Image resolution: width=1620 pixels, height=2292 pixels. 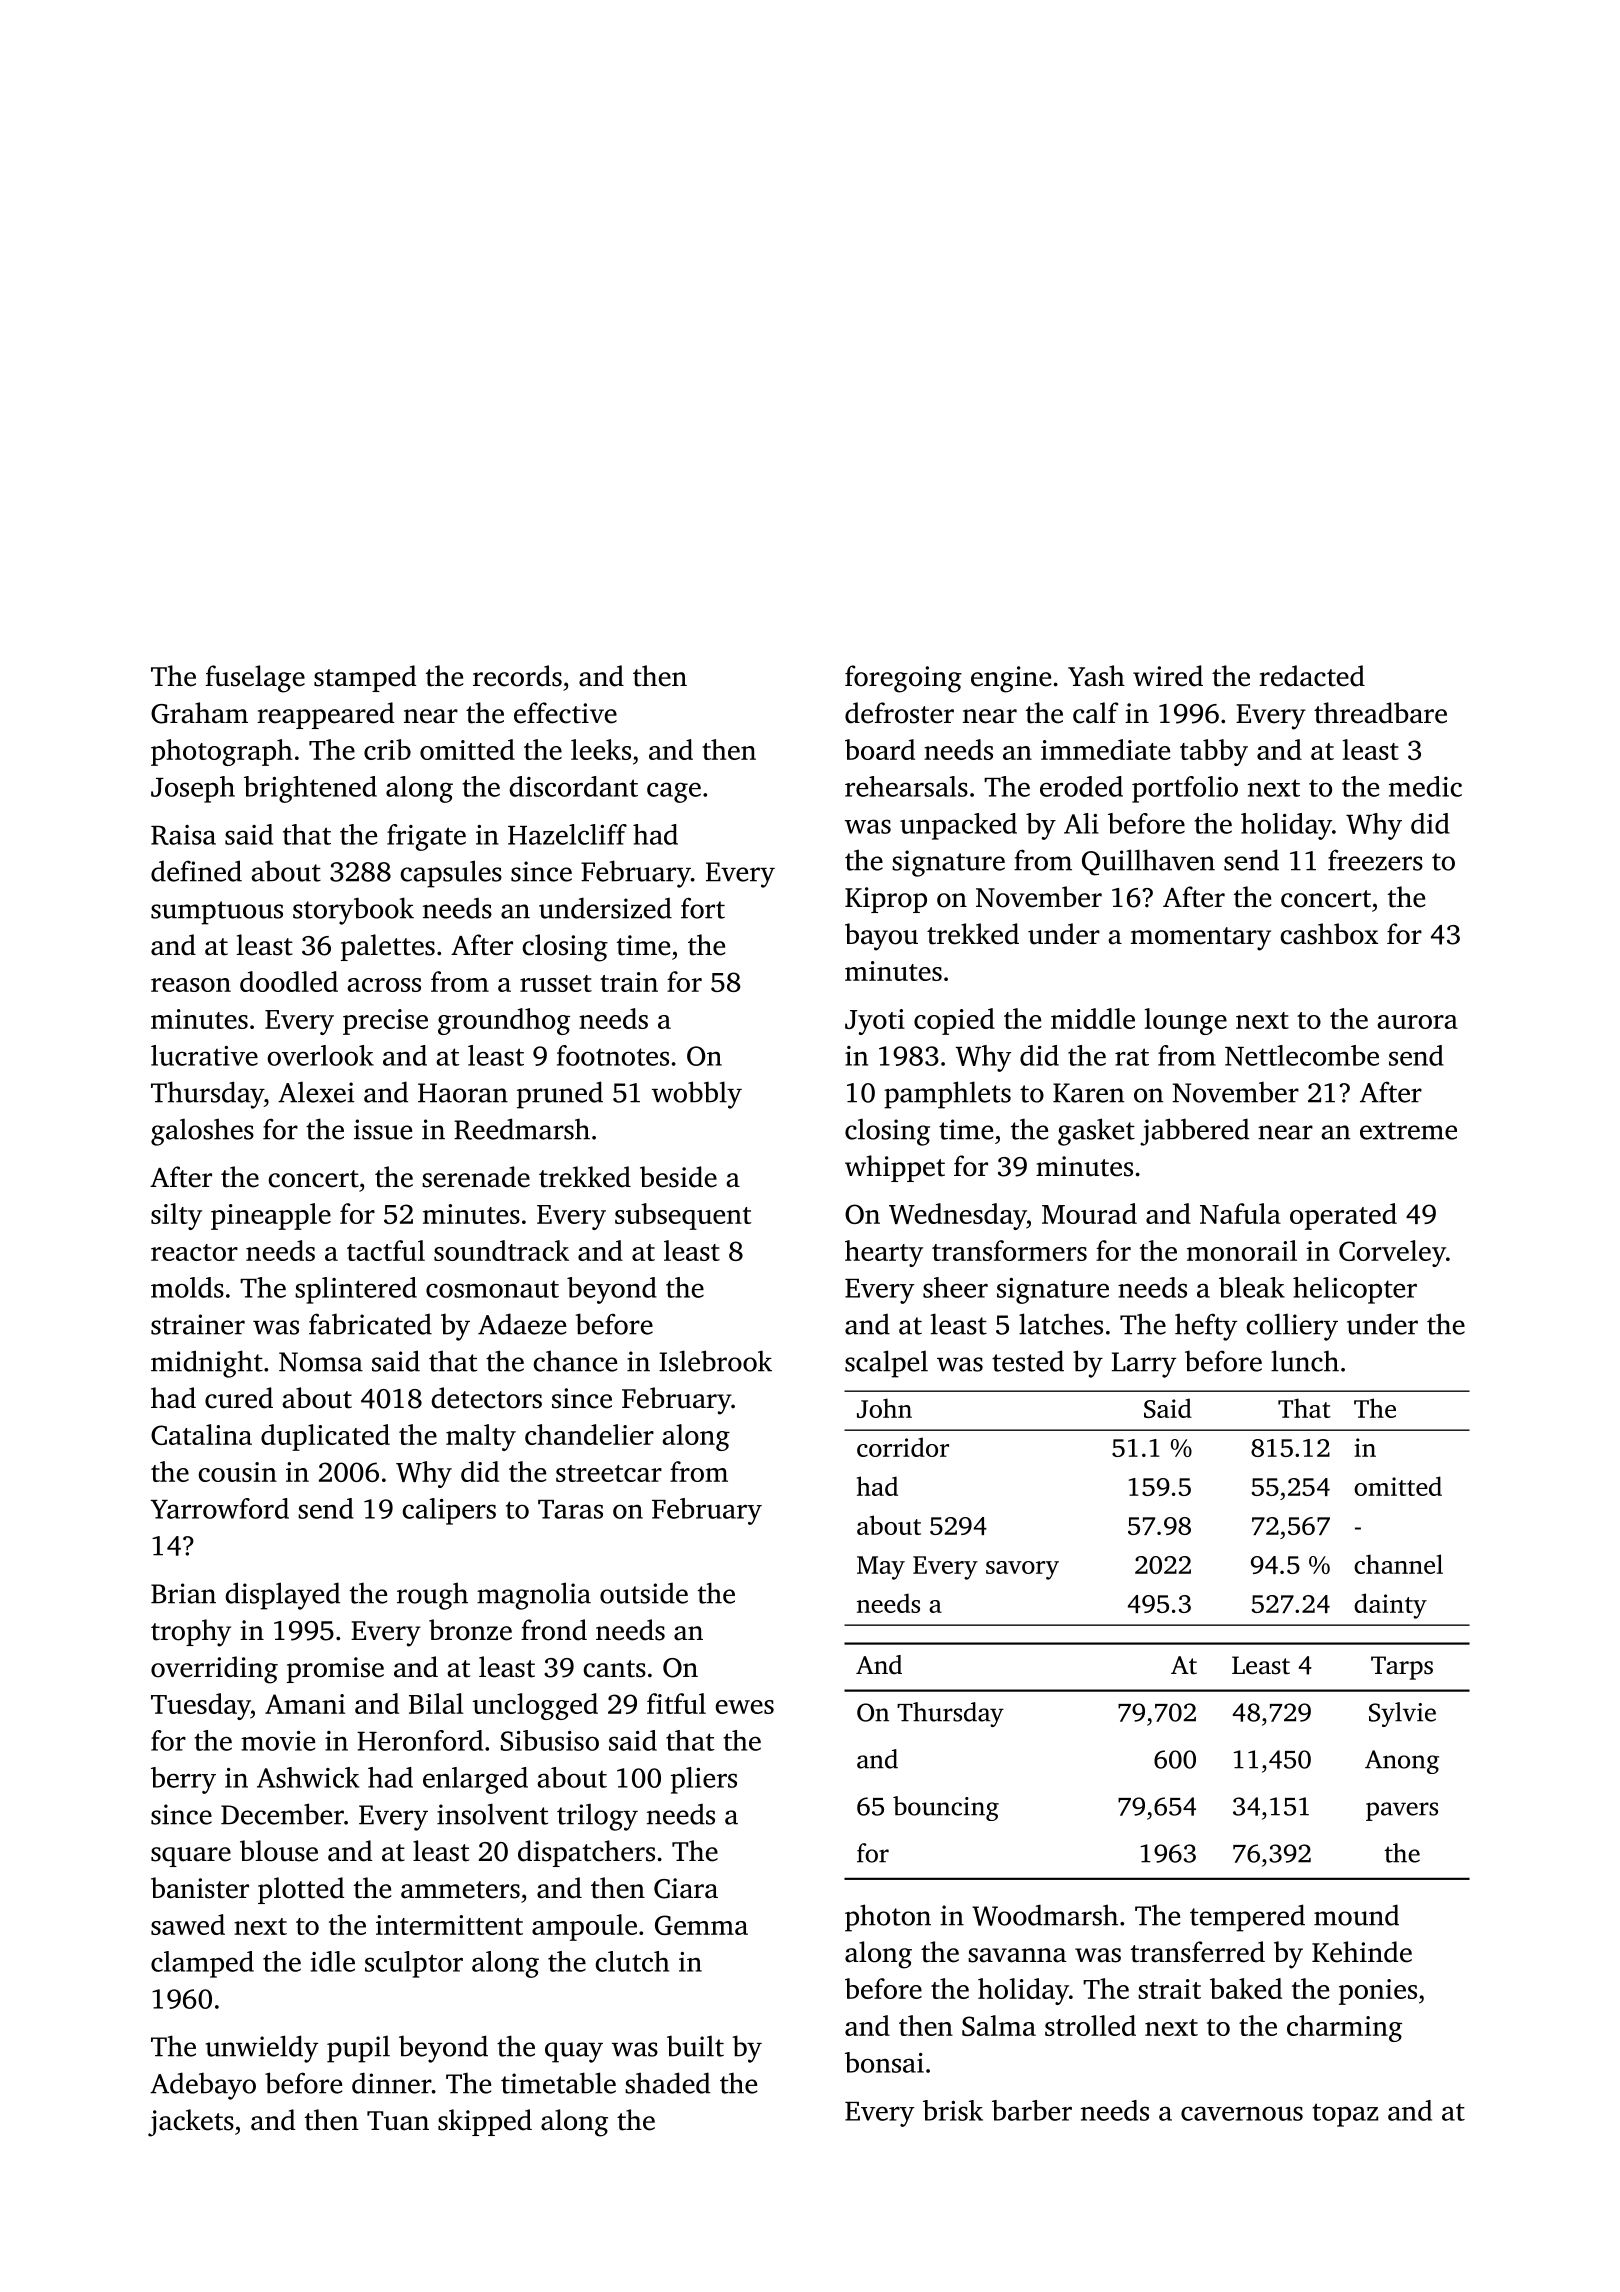 I want to click on trophy, so click(x=191, y=1633).
